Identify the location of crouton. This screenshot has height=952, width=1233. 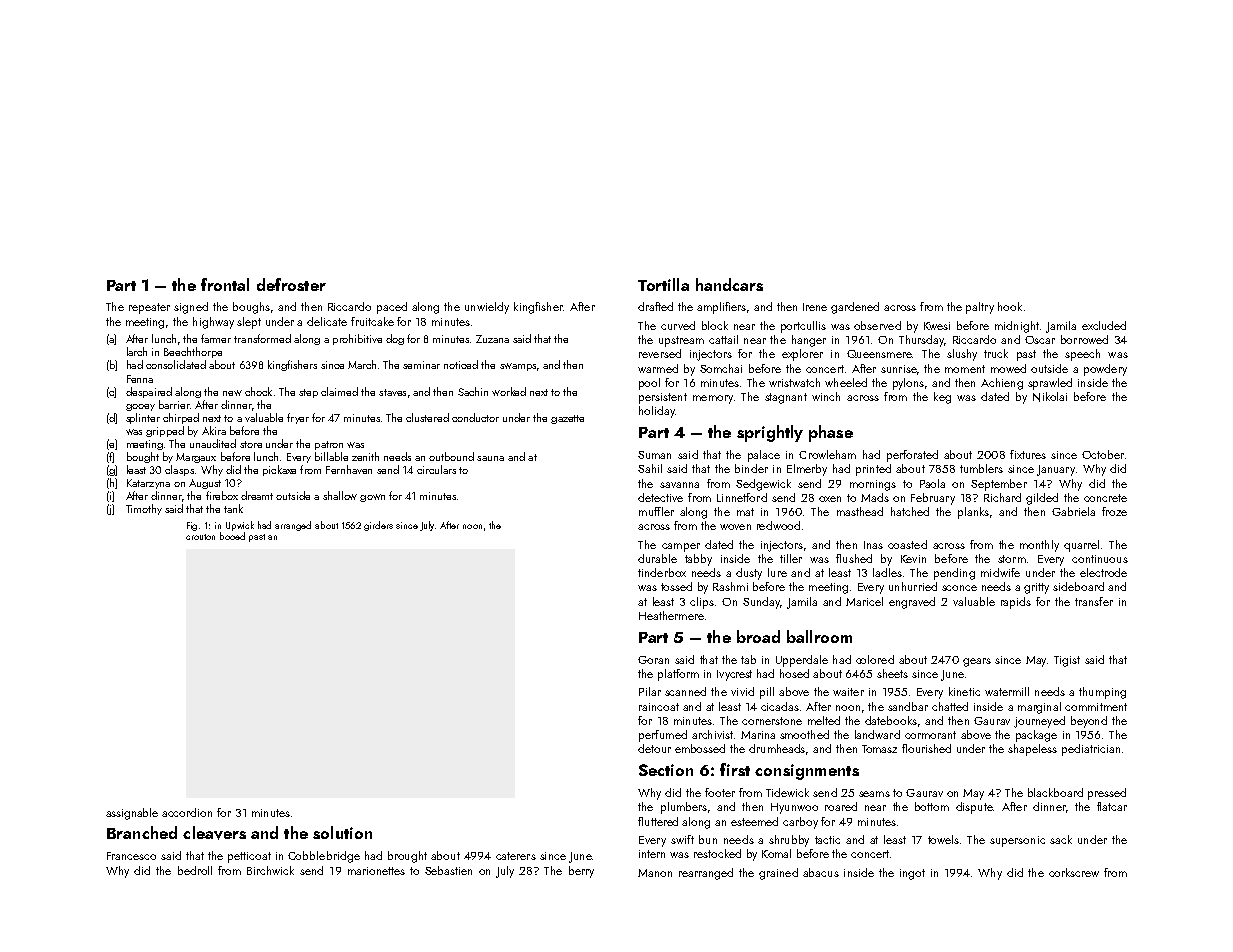
(200, 537).
